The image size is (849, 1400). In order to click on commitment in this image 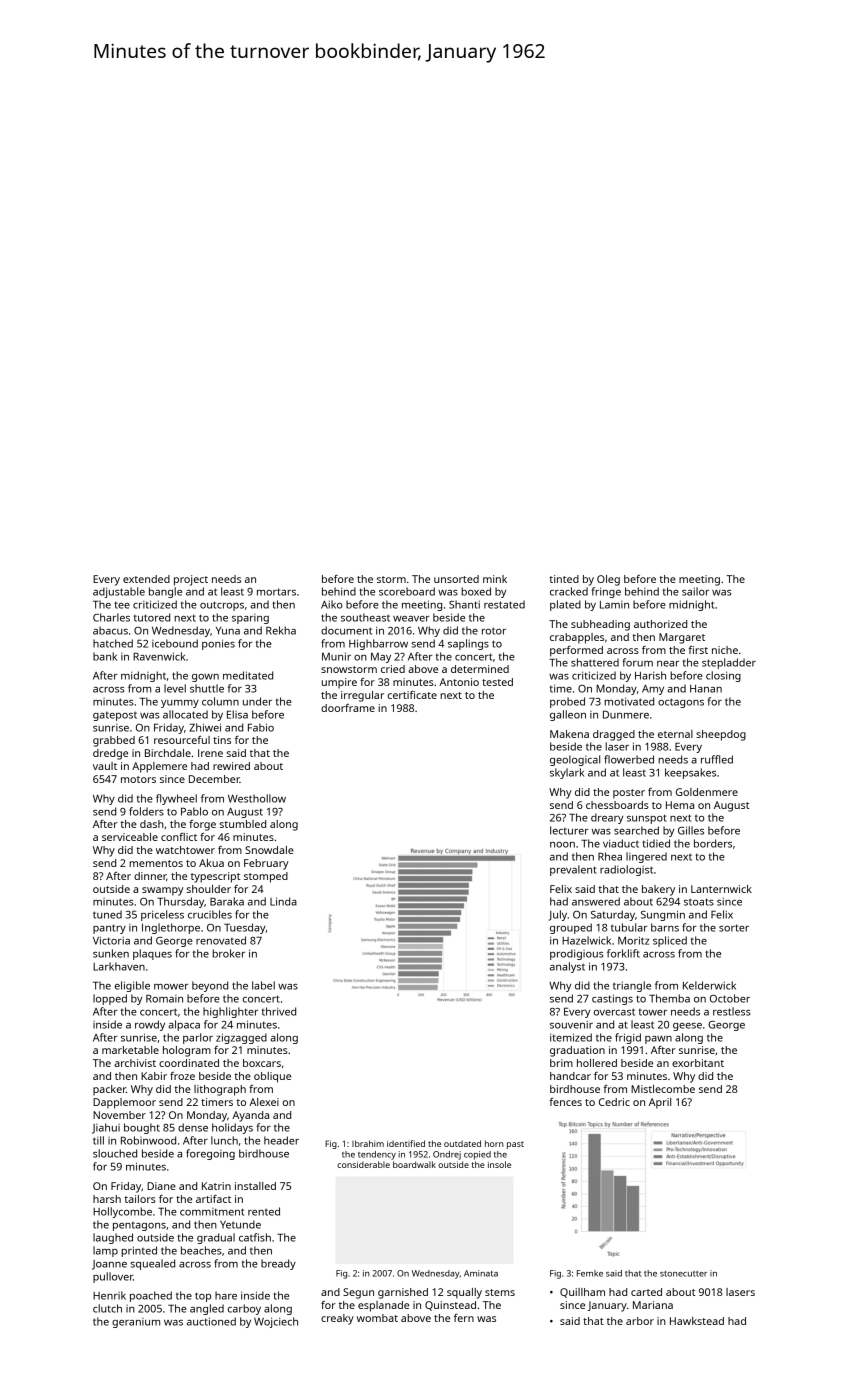, I will do `click(212, 1212)`.
